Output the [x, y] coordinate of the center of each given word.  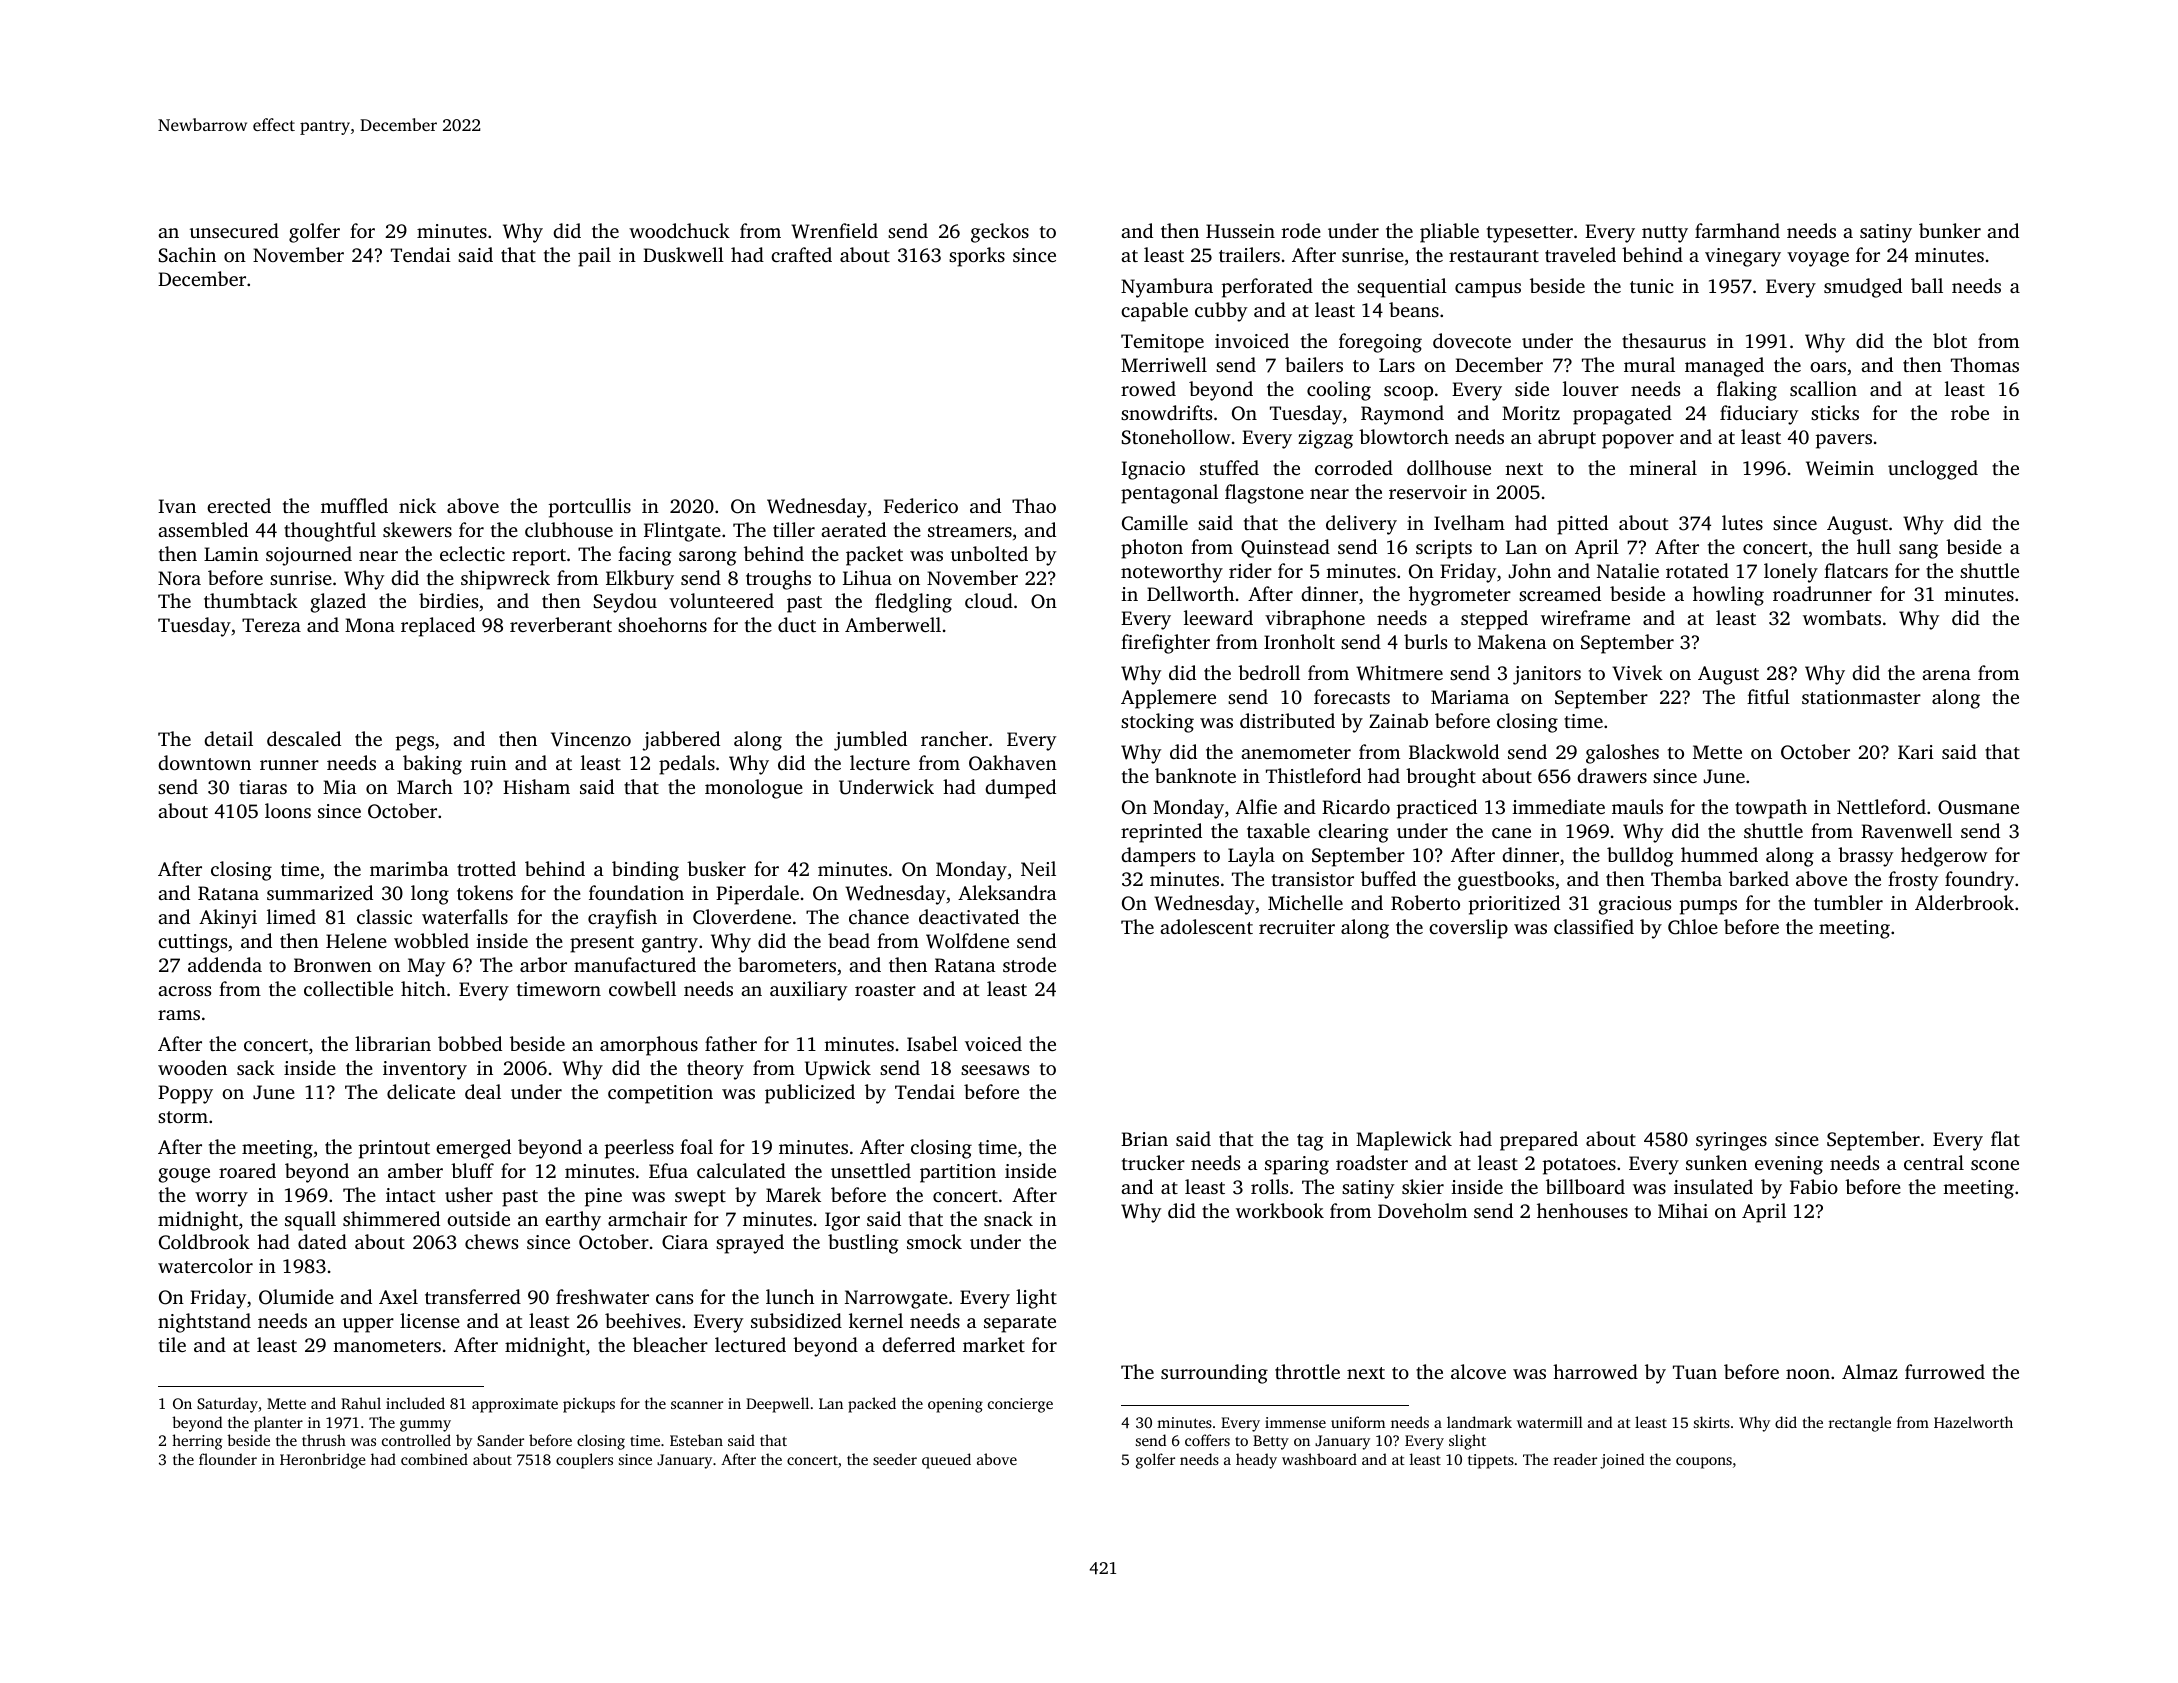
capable [1154, 312]
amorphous [649, 1046]
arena [1946, 675]
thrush [324, 1440]
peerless [639, 1149]
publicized [810, 1094]
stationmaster [1861, 697]
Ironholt [1299, 641]
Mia [339, 787]
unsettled [871, 1170]
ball [1927, 285]
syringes [1731, 1141]
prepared [1539, 1141]
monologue [754, 789]
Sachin [187, 255]
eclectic [472, 553]
